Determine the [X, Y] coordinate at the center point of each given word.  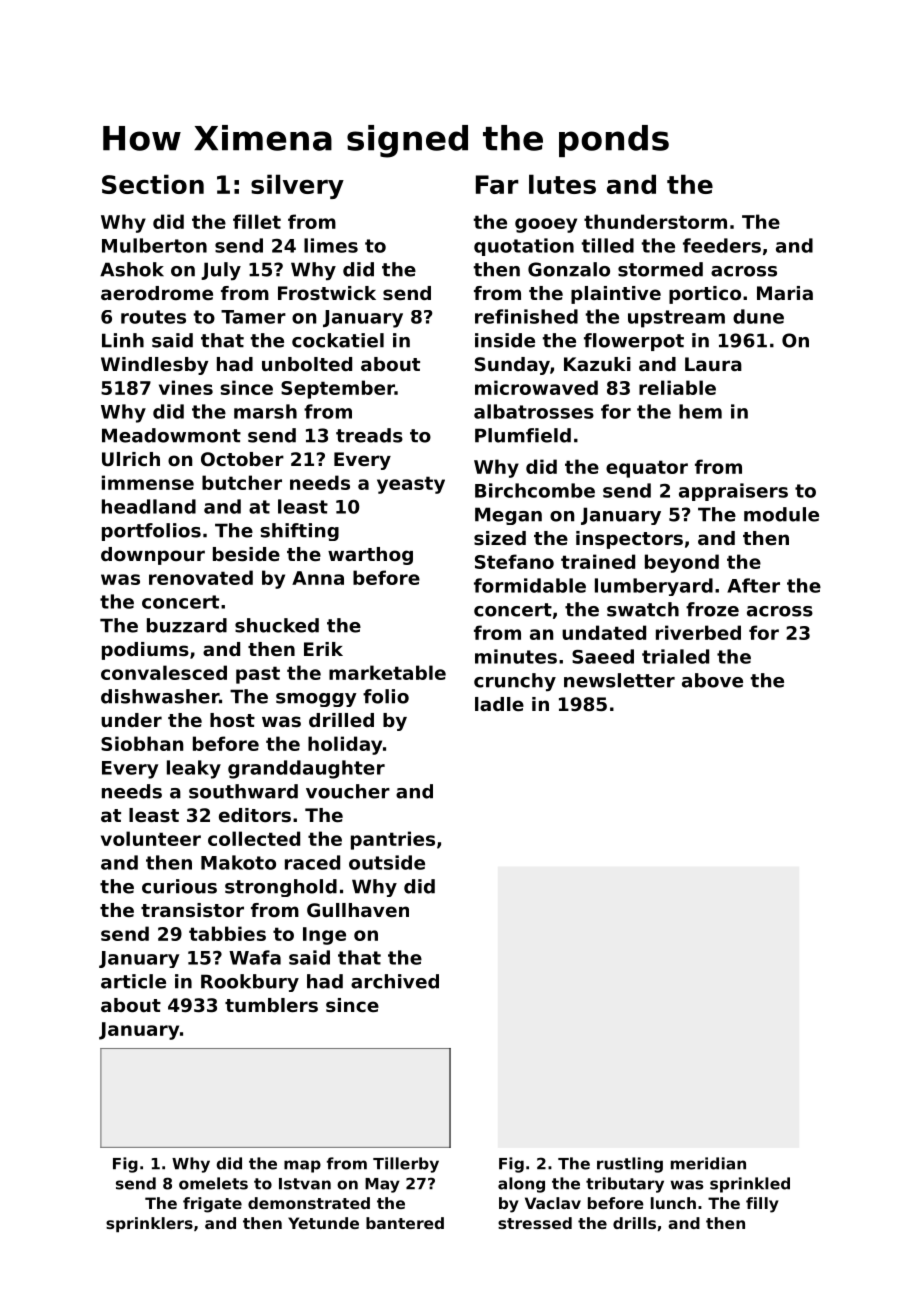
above [712, 680]
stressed [535, 1223]
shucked [277, 625]
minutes [516, 656]
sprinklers [149, 1224]
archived [395, 981]
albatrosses [534, 411]
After [753, 585]
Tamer [253, 317]
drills [634, 1223]
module [781, 514]
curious [179, 886]
